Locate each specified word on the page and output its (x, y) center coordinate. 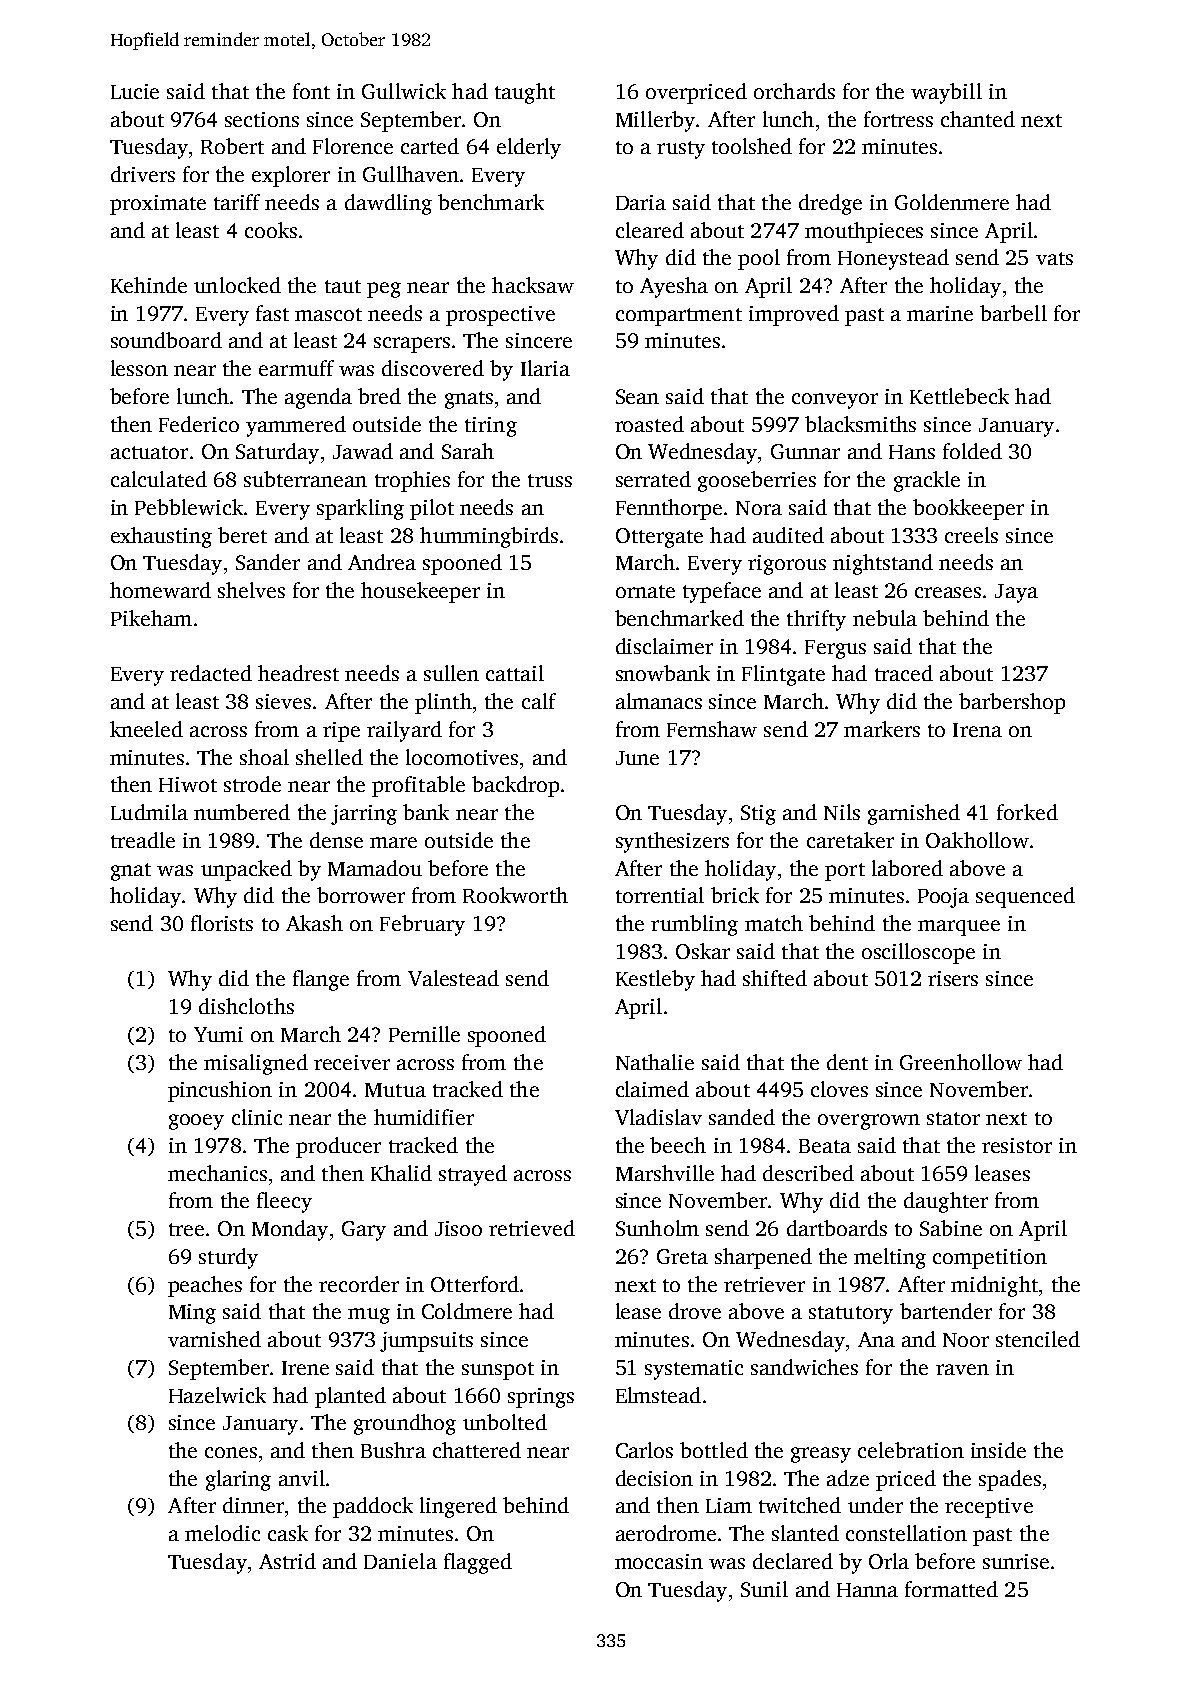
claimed (652, 1089)
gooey (196, 1122)
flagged (478, 1563)
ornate (645, 591)
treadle (143, 840)
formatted (951, 1589)
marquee (959, 928)
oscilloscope (918, 953)
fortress (898, 119)
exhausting (161, 537)
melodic (222, 1533)
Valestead (453, 978)
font (311, 91)
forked (1027, 812)
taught (525, 93)
